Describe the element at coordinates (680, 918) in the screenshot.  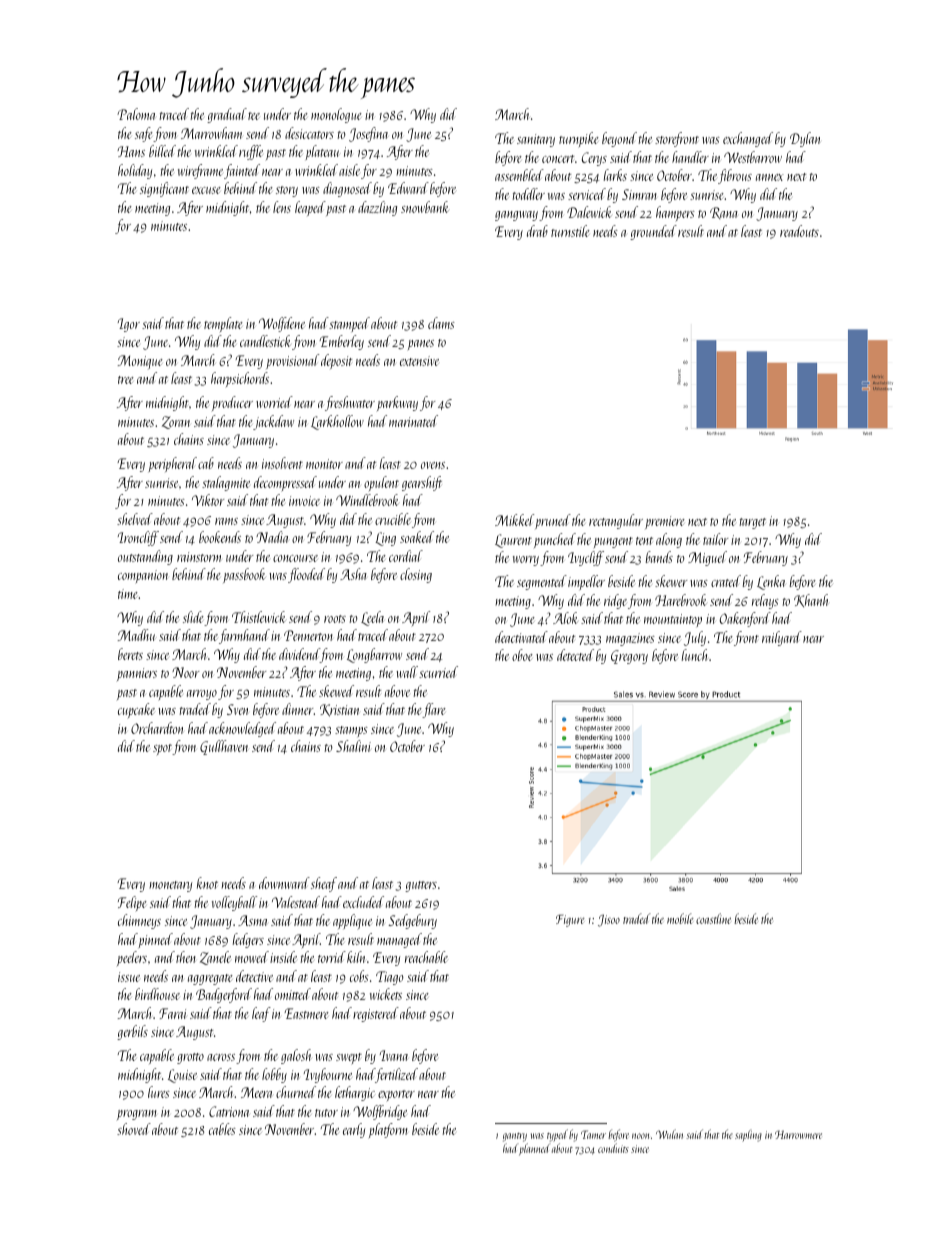
I see `mobile` at that location.
